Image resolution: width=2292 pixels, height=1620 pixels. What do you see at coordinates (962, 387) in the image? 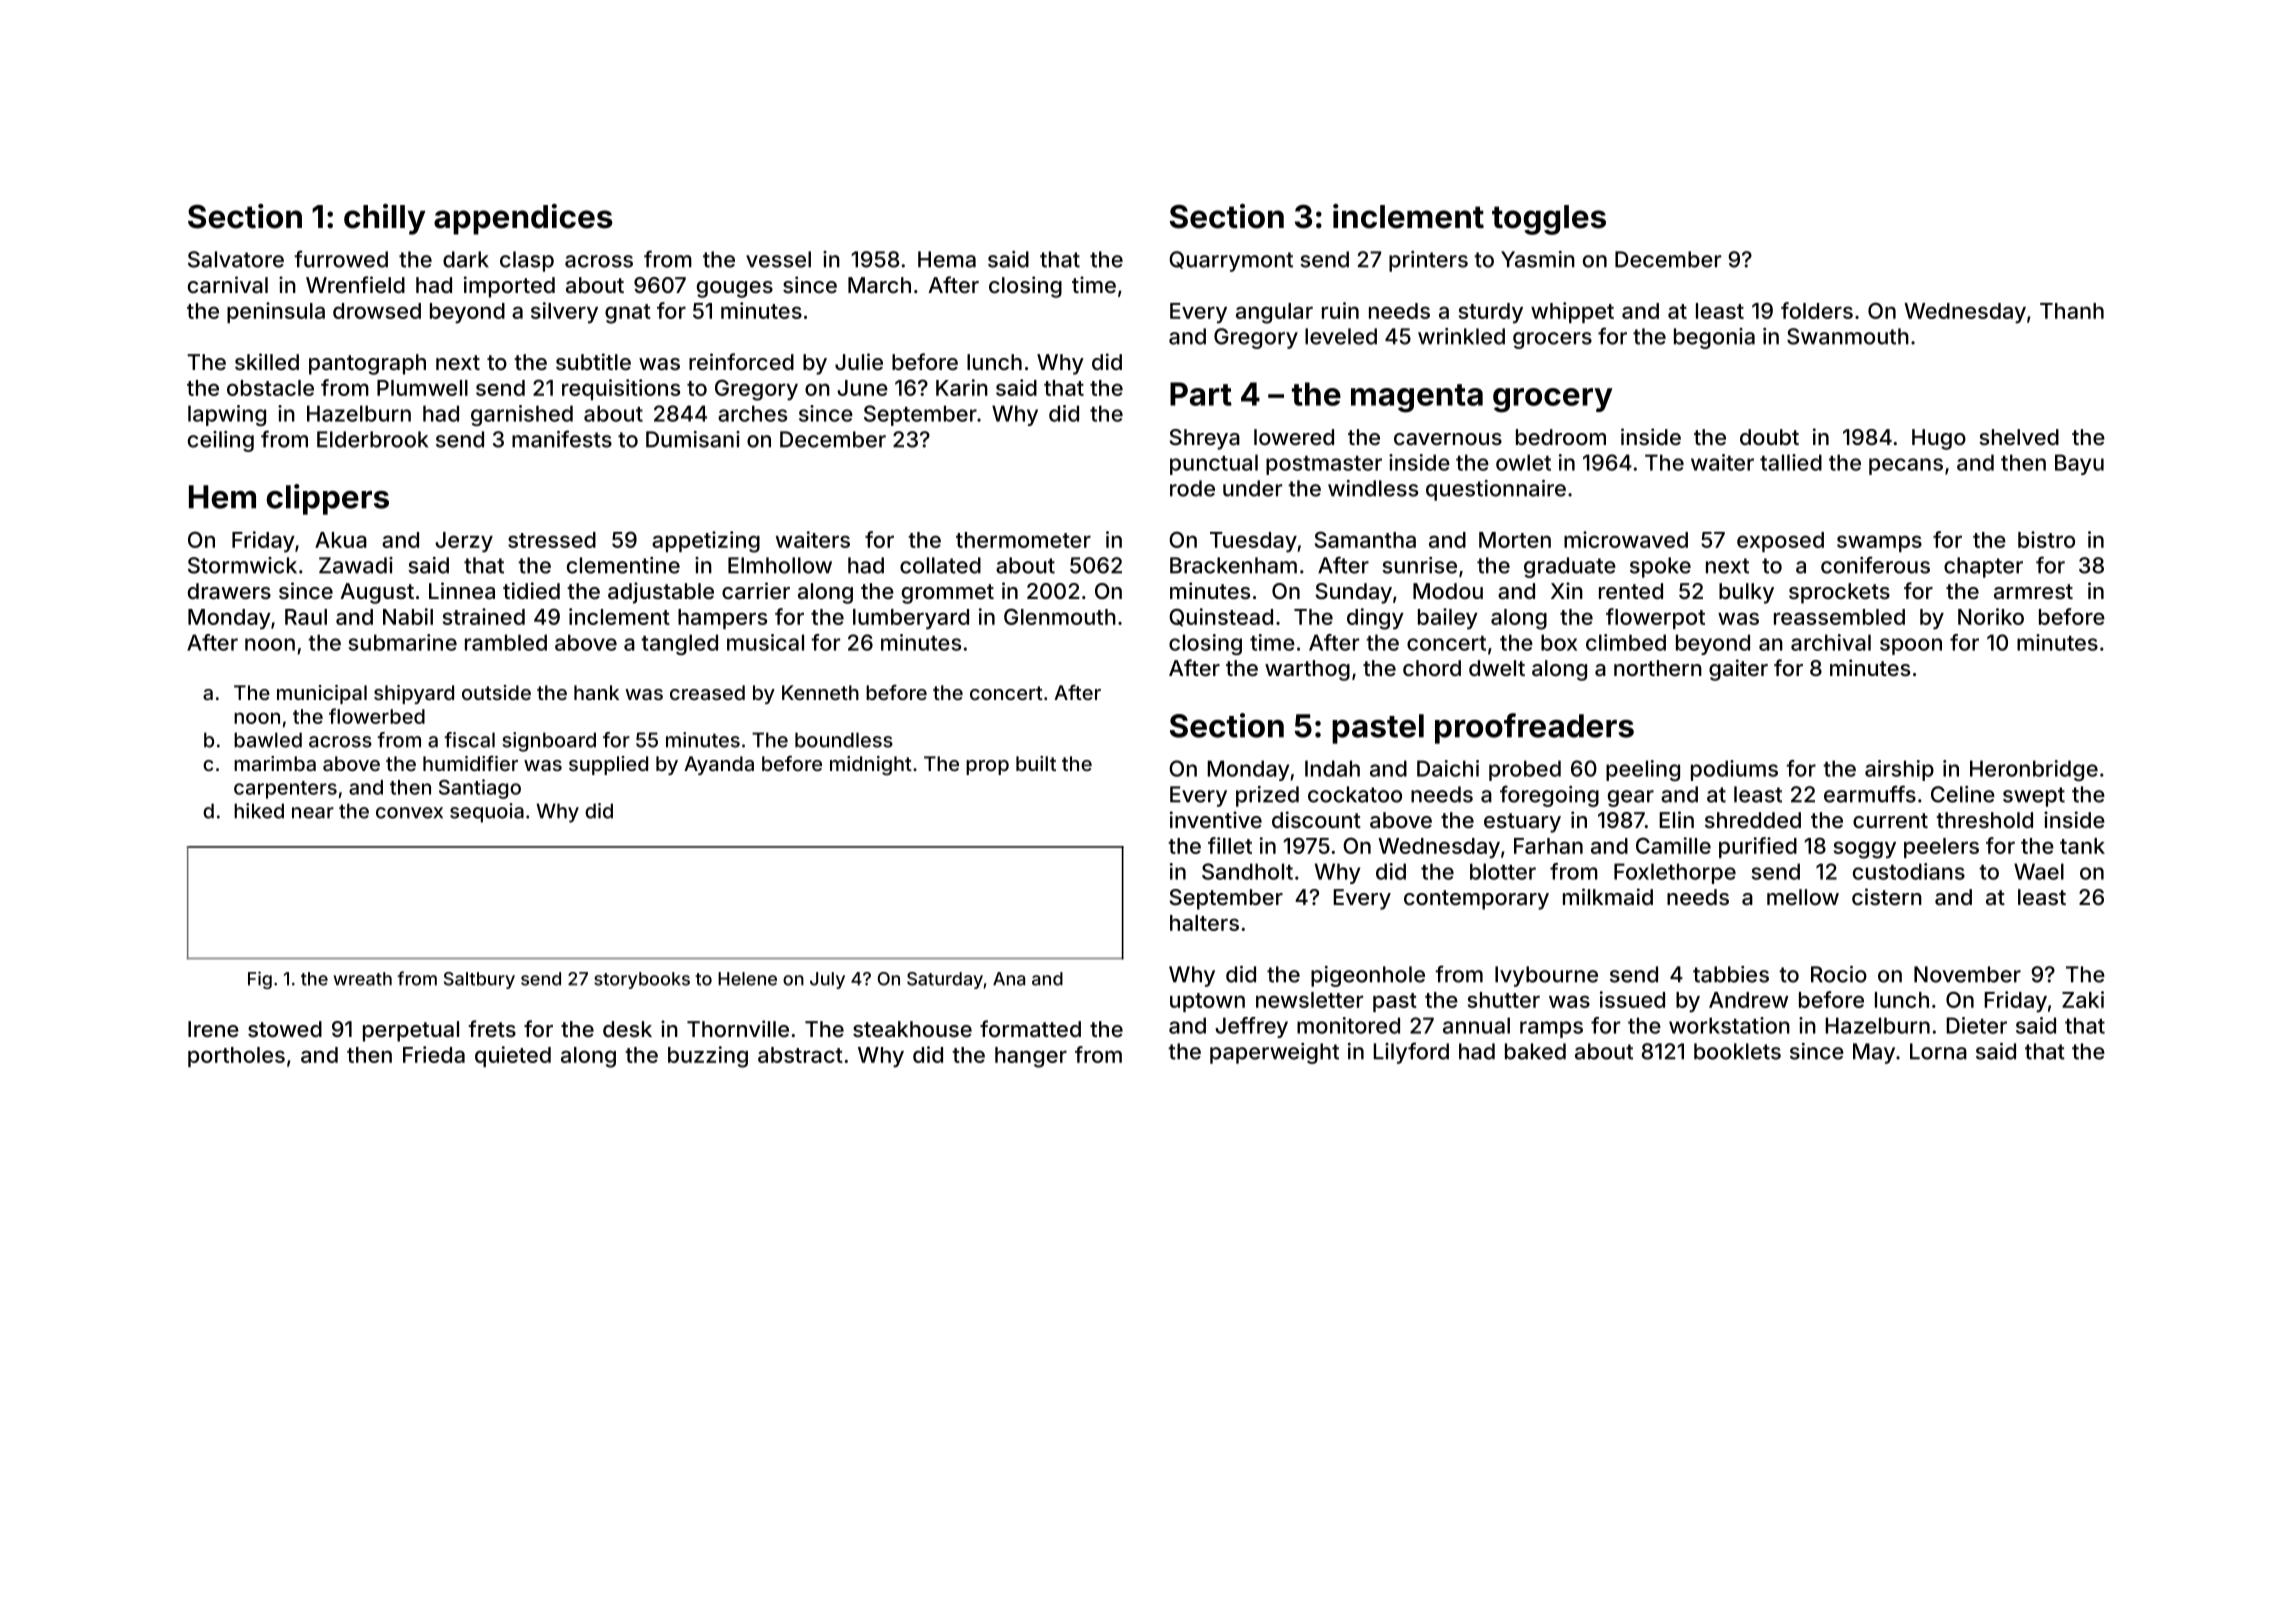
I see `Karin` at bounding box center [962, 387].
